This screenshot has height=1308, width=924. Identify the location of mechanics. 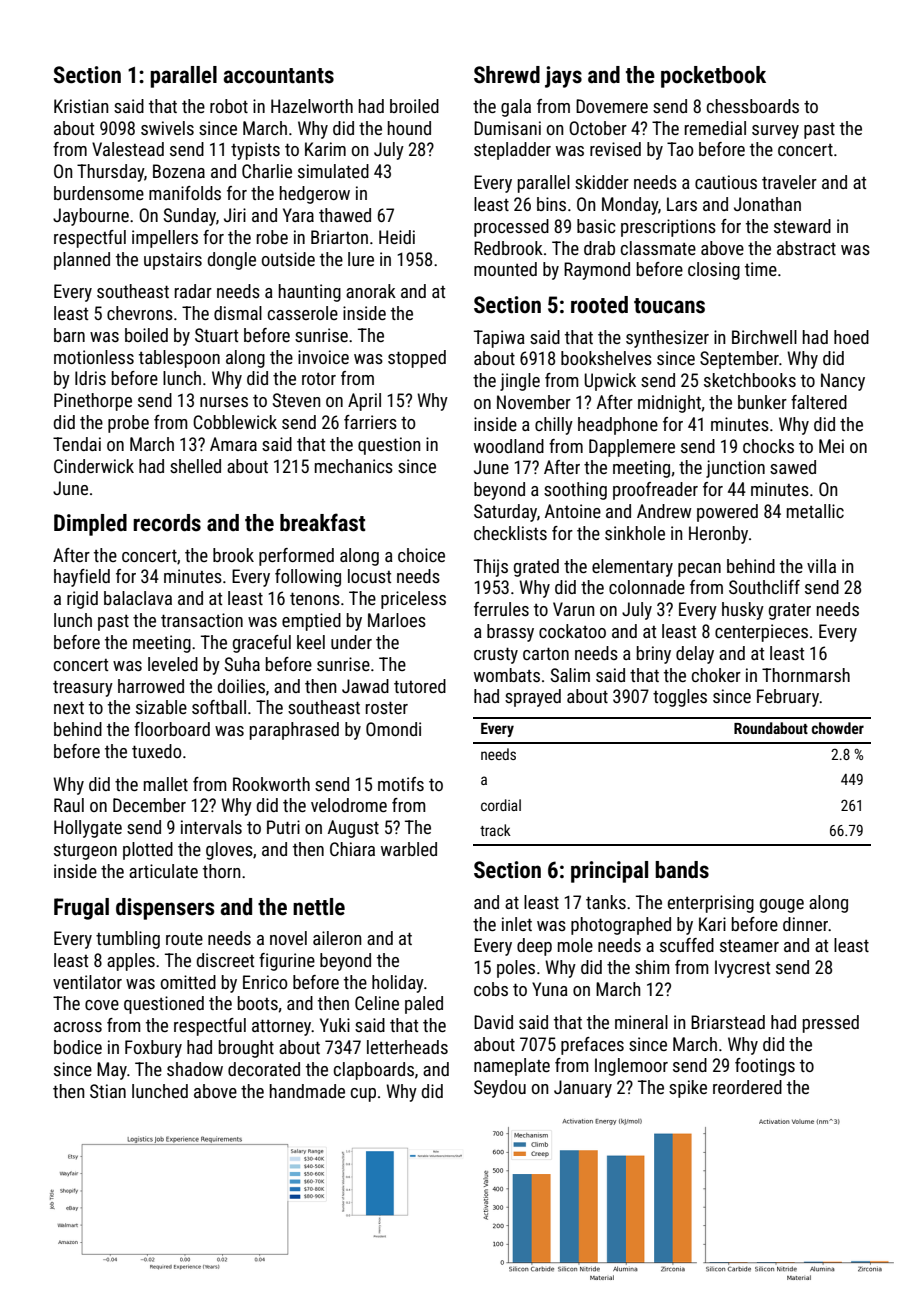
(354, 466).
